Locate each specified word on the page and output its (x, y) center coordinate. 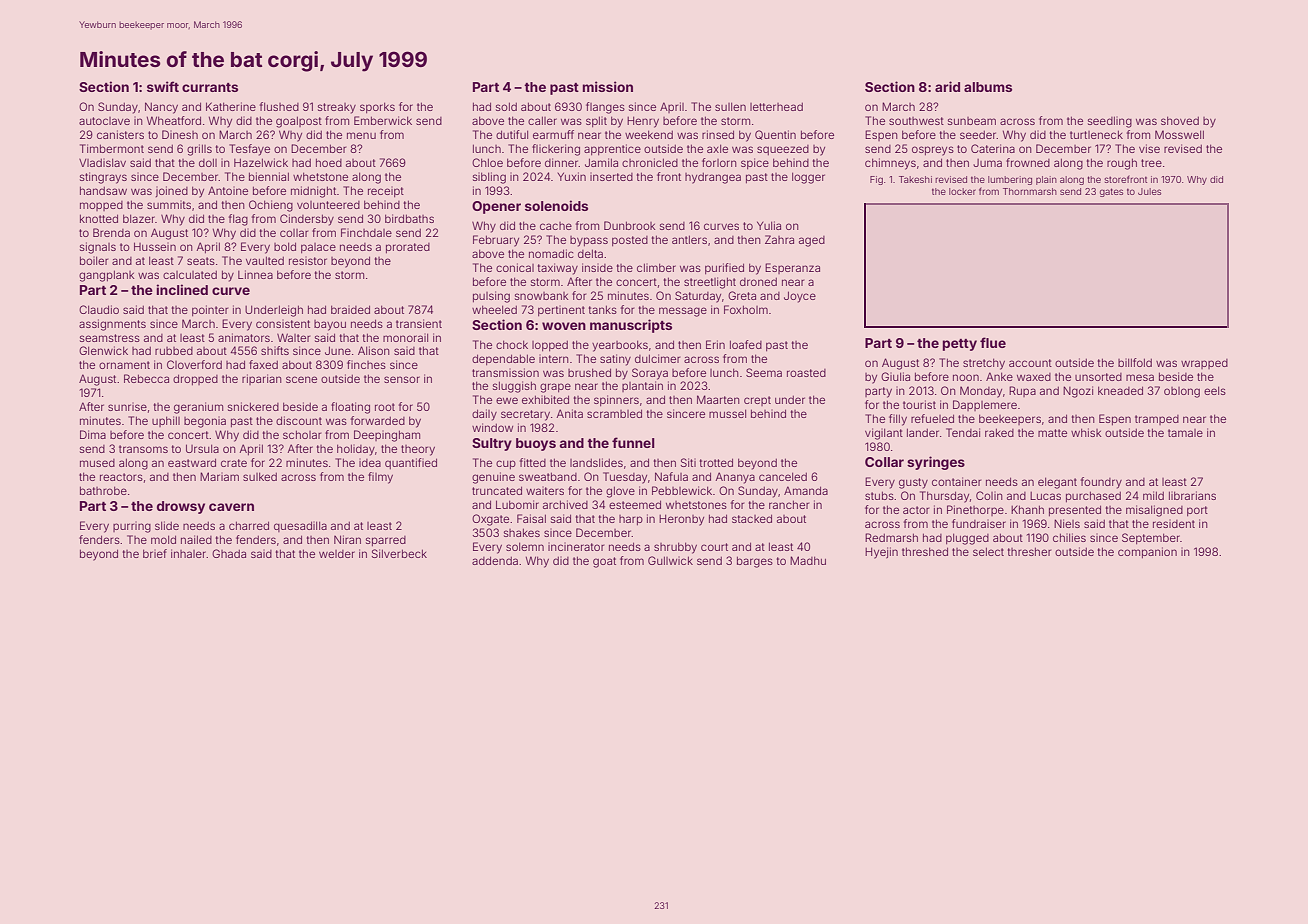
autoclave (104, 121)
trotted (716, 462)
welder (337, 554)
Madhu (808, 560)
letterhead (776, 107)
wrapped (1204, 364)
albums (988, 87)
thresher (1029, 551)
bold (285, 246)
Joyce (800, 297)
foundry (1101, 483)
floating (350, 408)
